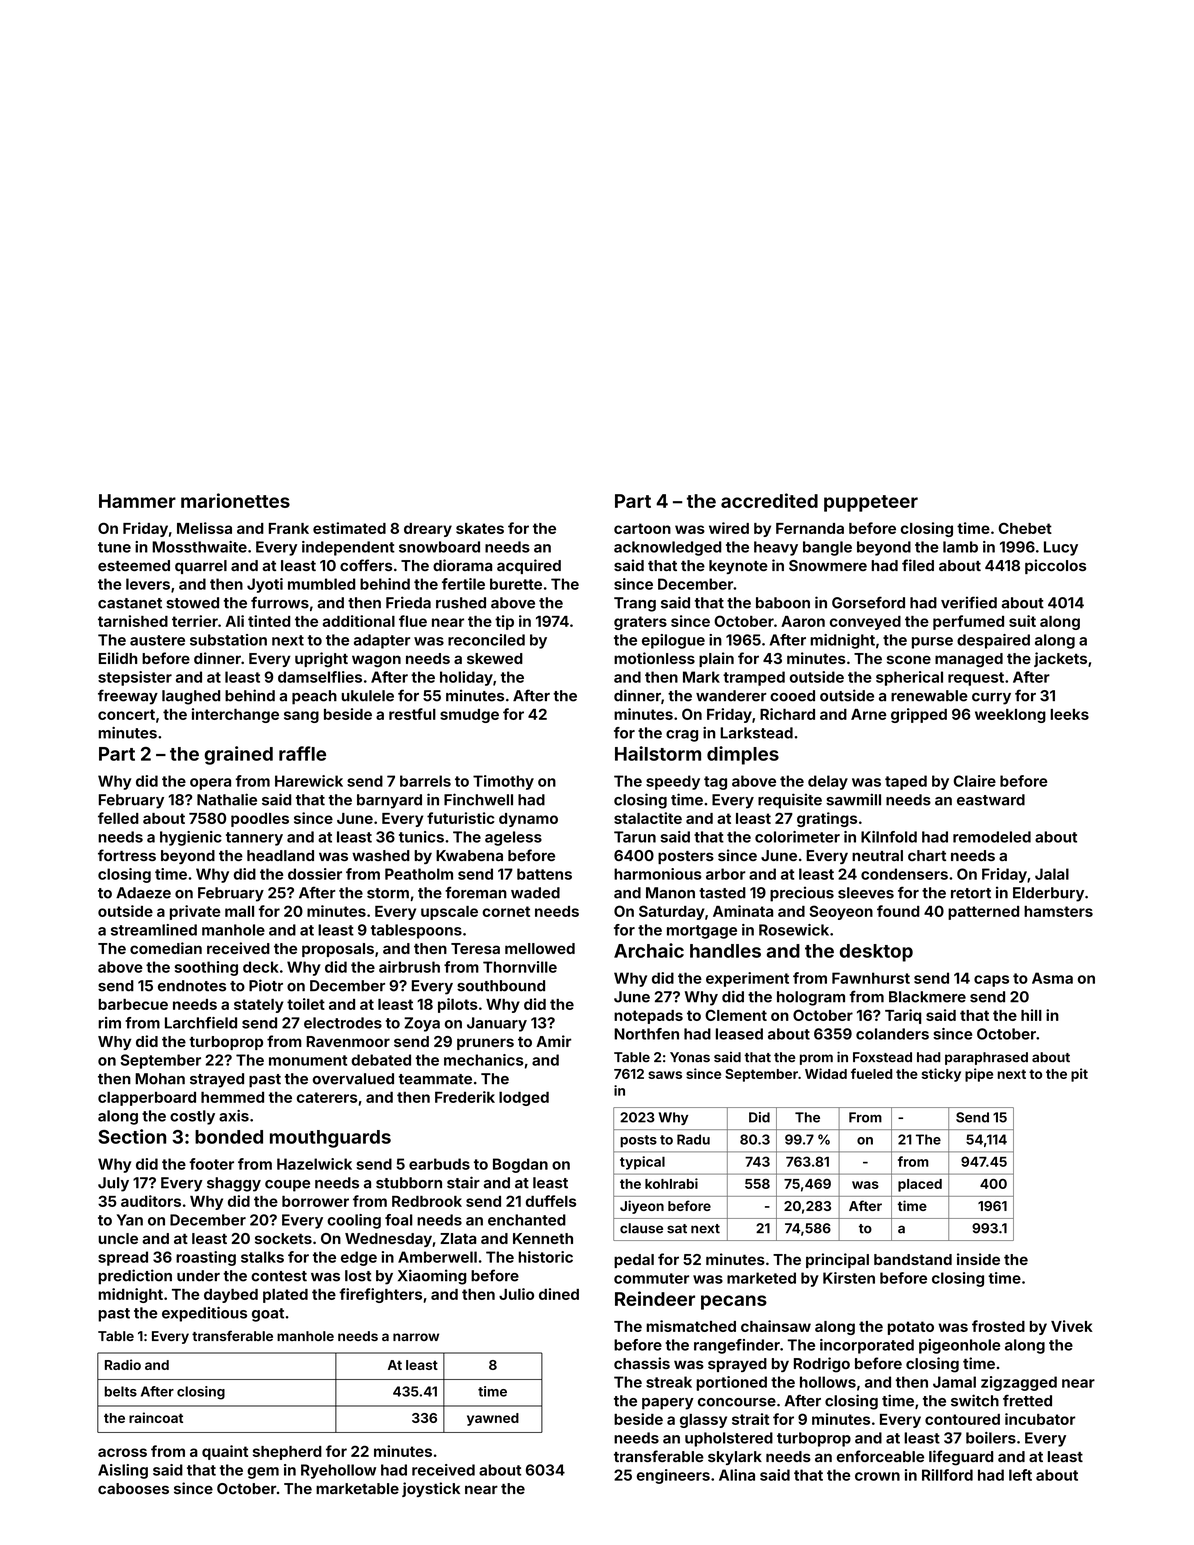  What do you see at coordinates (463, 584) in the page?
I see `fertile` at bounding box center [463, 584].
